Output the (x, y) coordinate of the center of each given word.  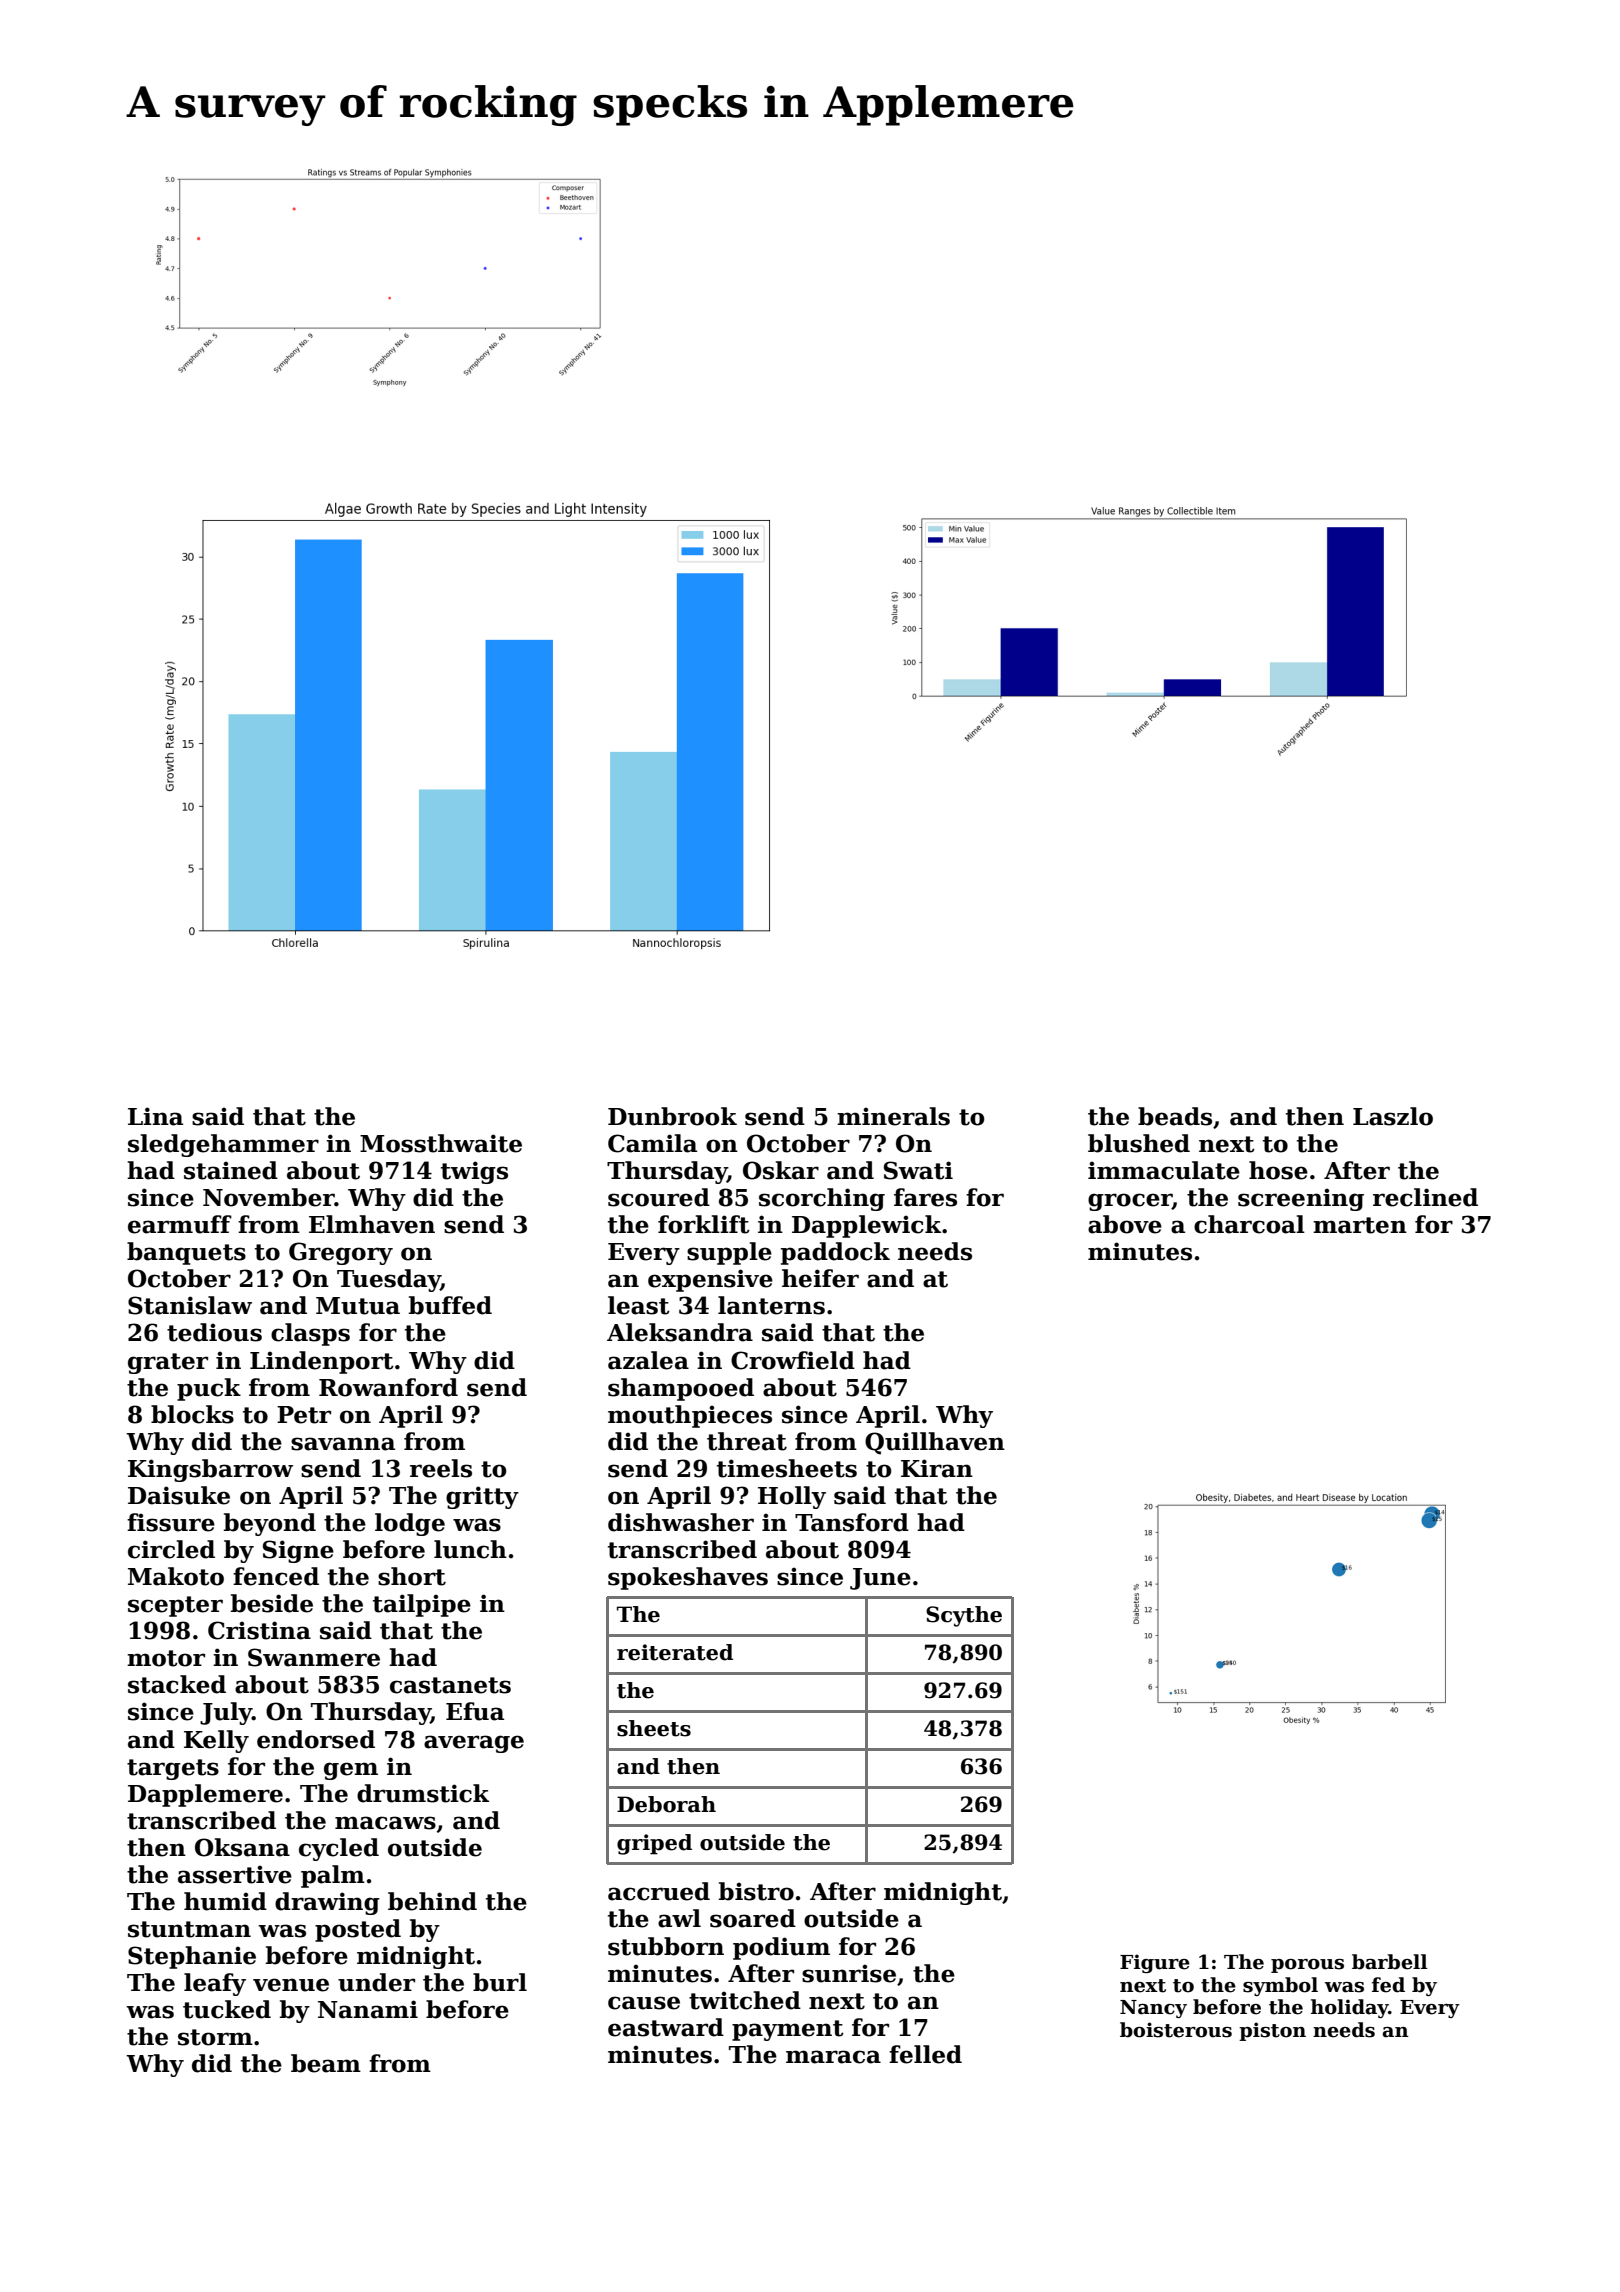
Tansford (852, 1522)
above (1125, 1224)
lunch (470, 1549)
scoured (659, 1197)
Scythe (964, 1616)
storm (215, 2037)
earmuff (180, 1224)
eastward (666, 2027)
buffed (450, 1305)
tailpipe (422, 1605)
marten (1360, 1225)
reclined (1425, 1197)
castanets (450, 1685)
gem (351, 1771)
